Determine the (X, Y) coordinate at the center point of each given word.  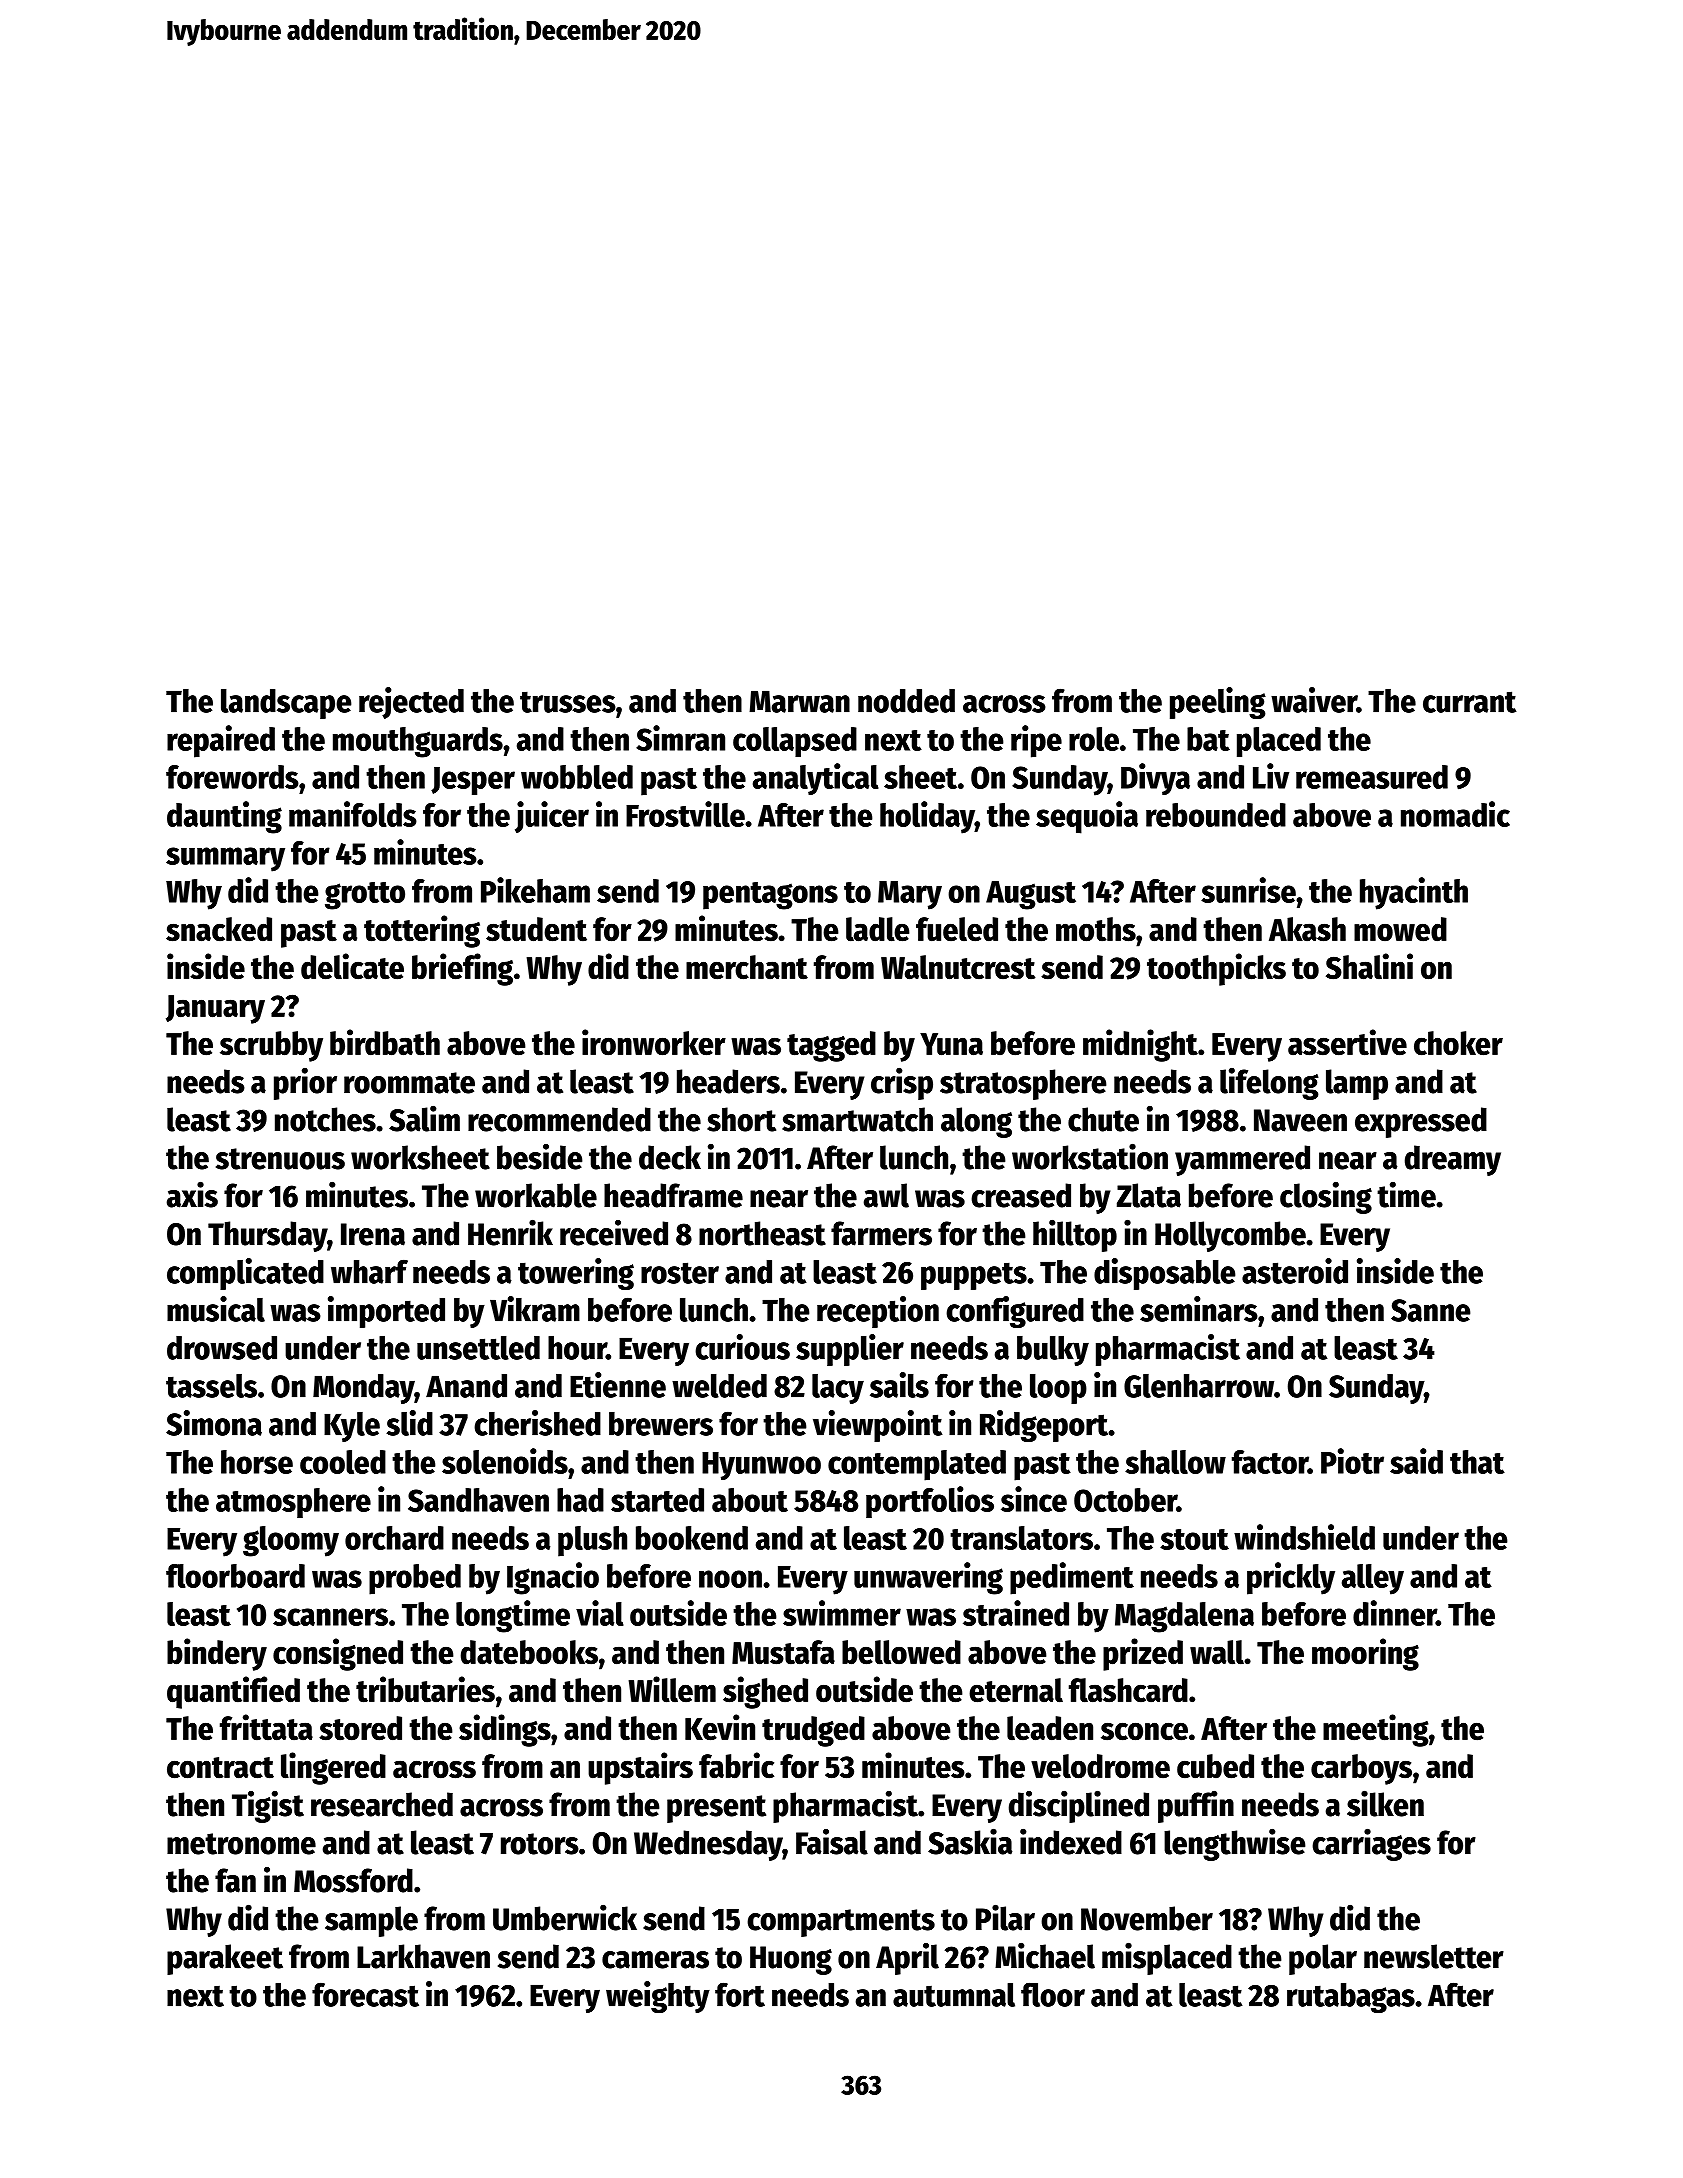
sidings (505, 1730)
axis (192, 1194)
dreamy (1453, 1160)
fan (235, 1880)
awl (886, 1195)
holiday (927, 817)
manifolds (353, 814)
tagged (831, 1046)
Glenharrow (1199, 1386)
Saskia (970, 1841)
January (215, 1009)
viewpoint (878, 1426)
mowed (1400, 929)
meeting (1375, 1730)
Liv (1271, 776)
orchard (394, 1538)
